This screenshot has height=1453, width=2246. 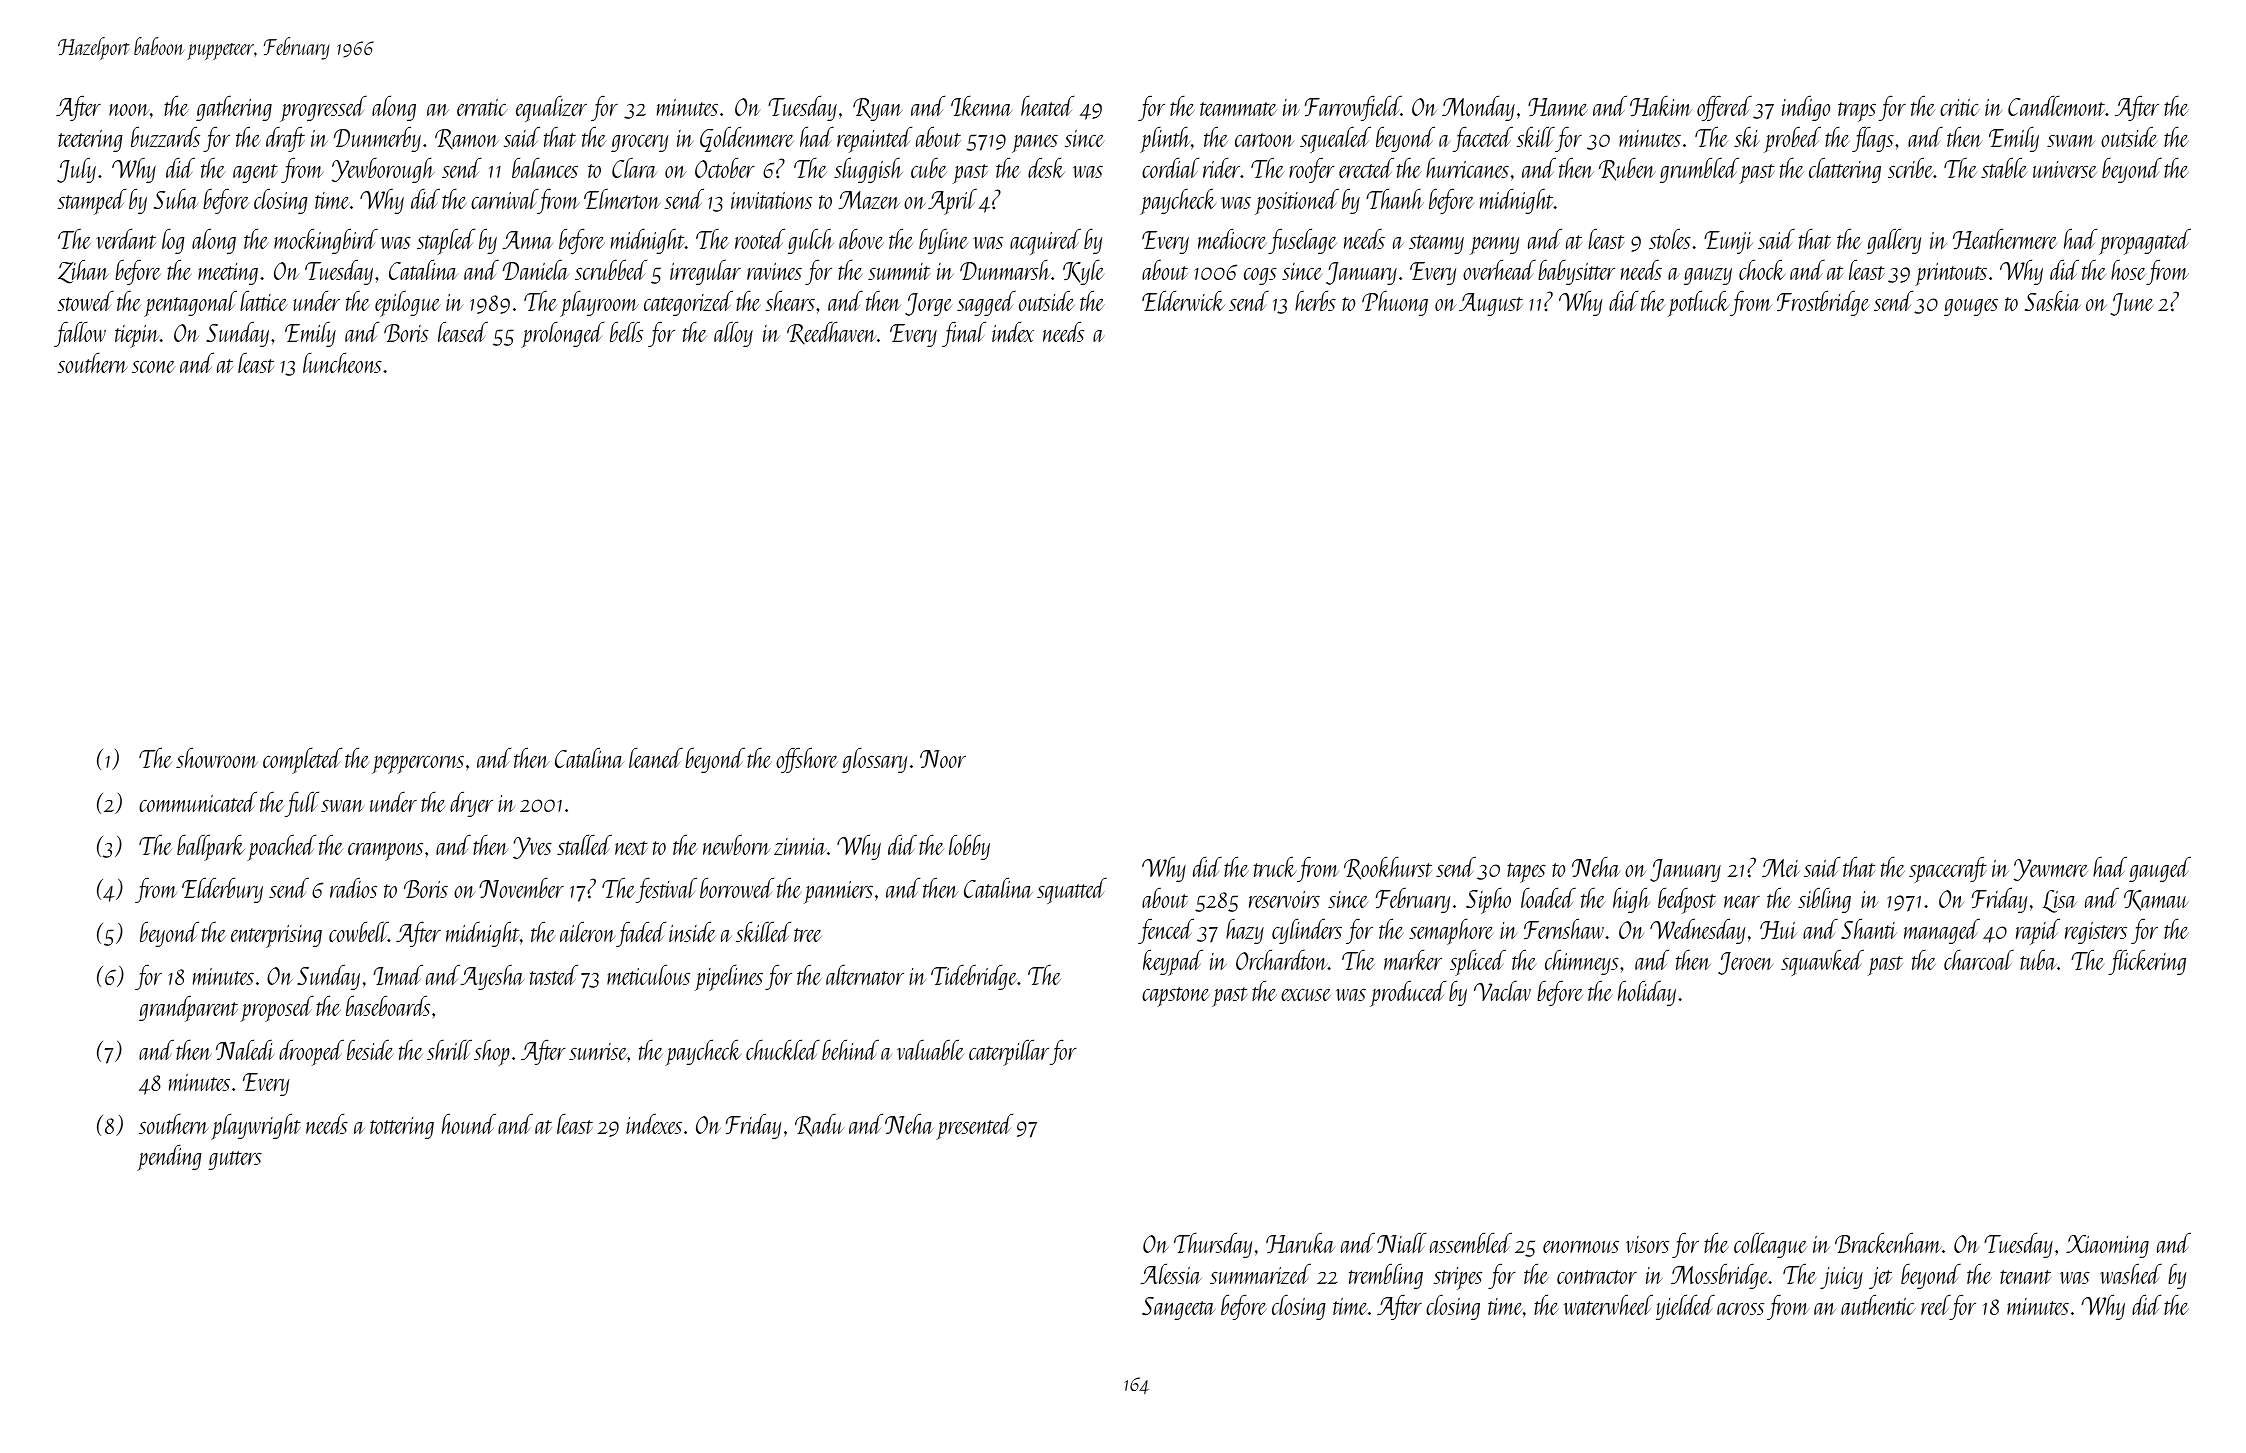 I want to click on meticulous, so click(x=648, y=974).
